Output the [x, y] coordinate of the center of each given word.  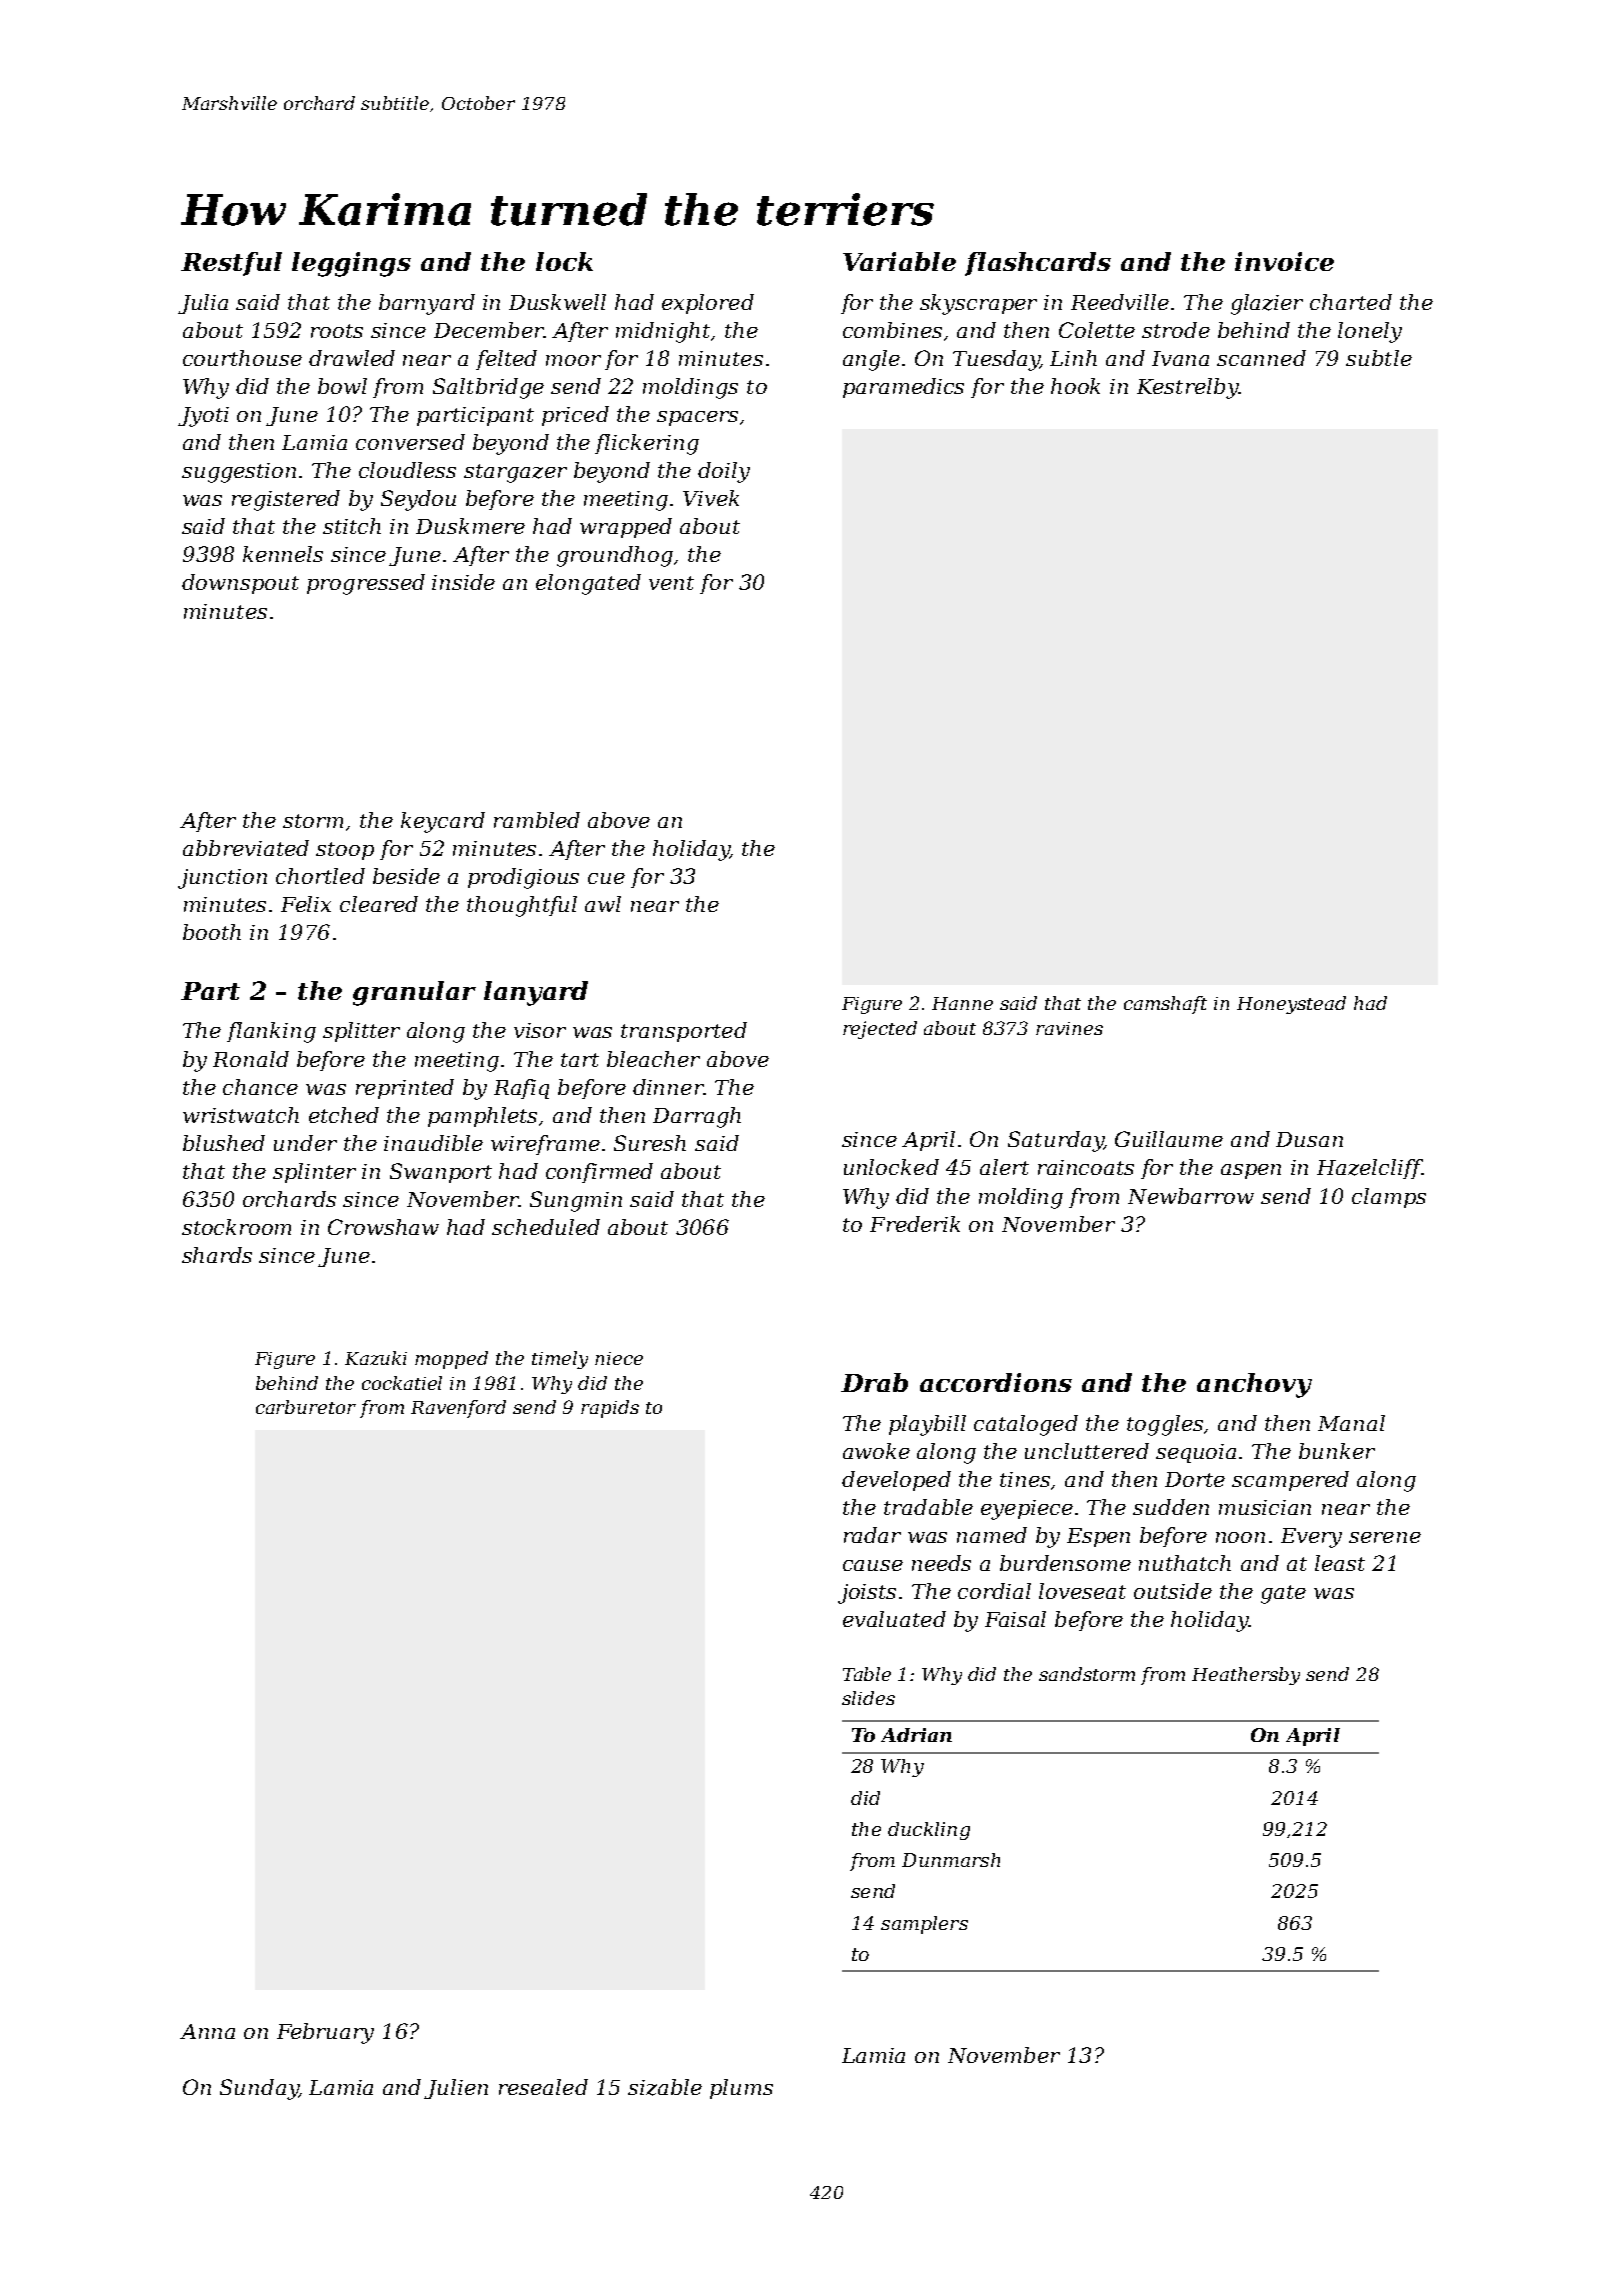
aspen [1251, 1171]
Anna [207, 2031]
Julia [203, 304]
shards [217, 1255]
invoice [1284, 261]
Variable [899, 261]
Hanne [962, 1003]
